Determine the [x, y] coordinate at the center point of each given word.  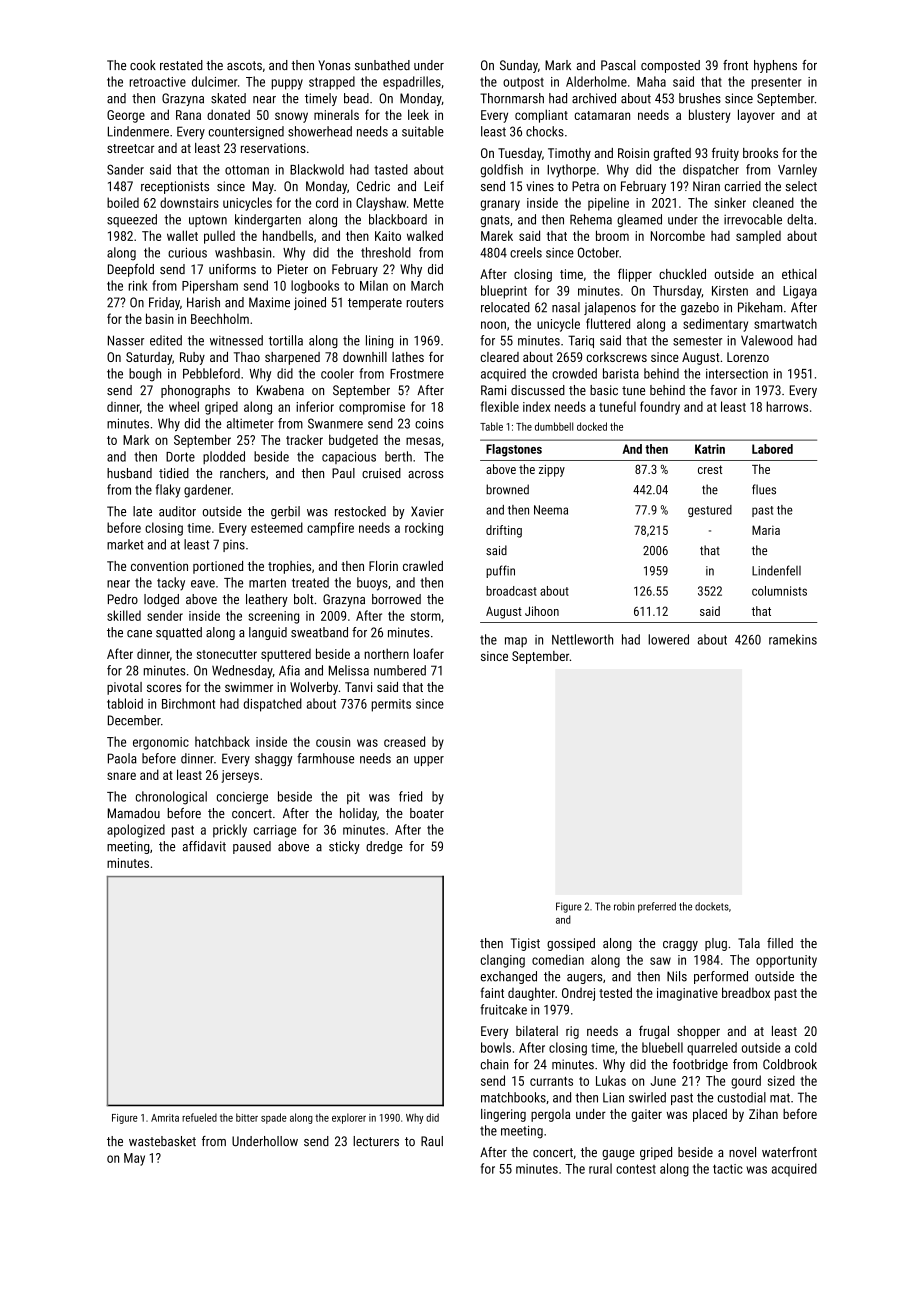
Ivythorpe [571, 171]
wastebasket [162, 1141]
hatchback [222, 741]
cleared [500, 357]
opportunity [786, 961]
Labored [772, 449]
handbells [288, 235]
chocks [545, 131]
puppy [287, 84]
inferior [315, 406]
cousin [333, 742]
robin [624, 906]
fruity [725, 154]
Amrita [165, 1118]
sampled [758, 237]
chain [494, 1064]
